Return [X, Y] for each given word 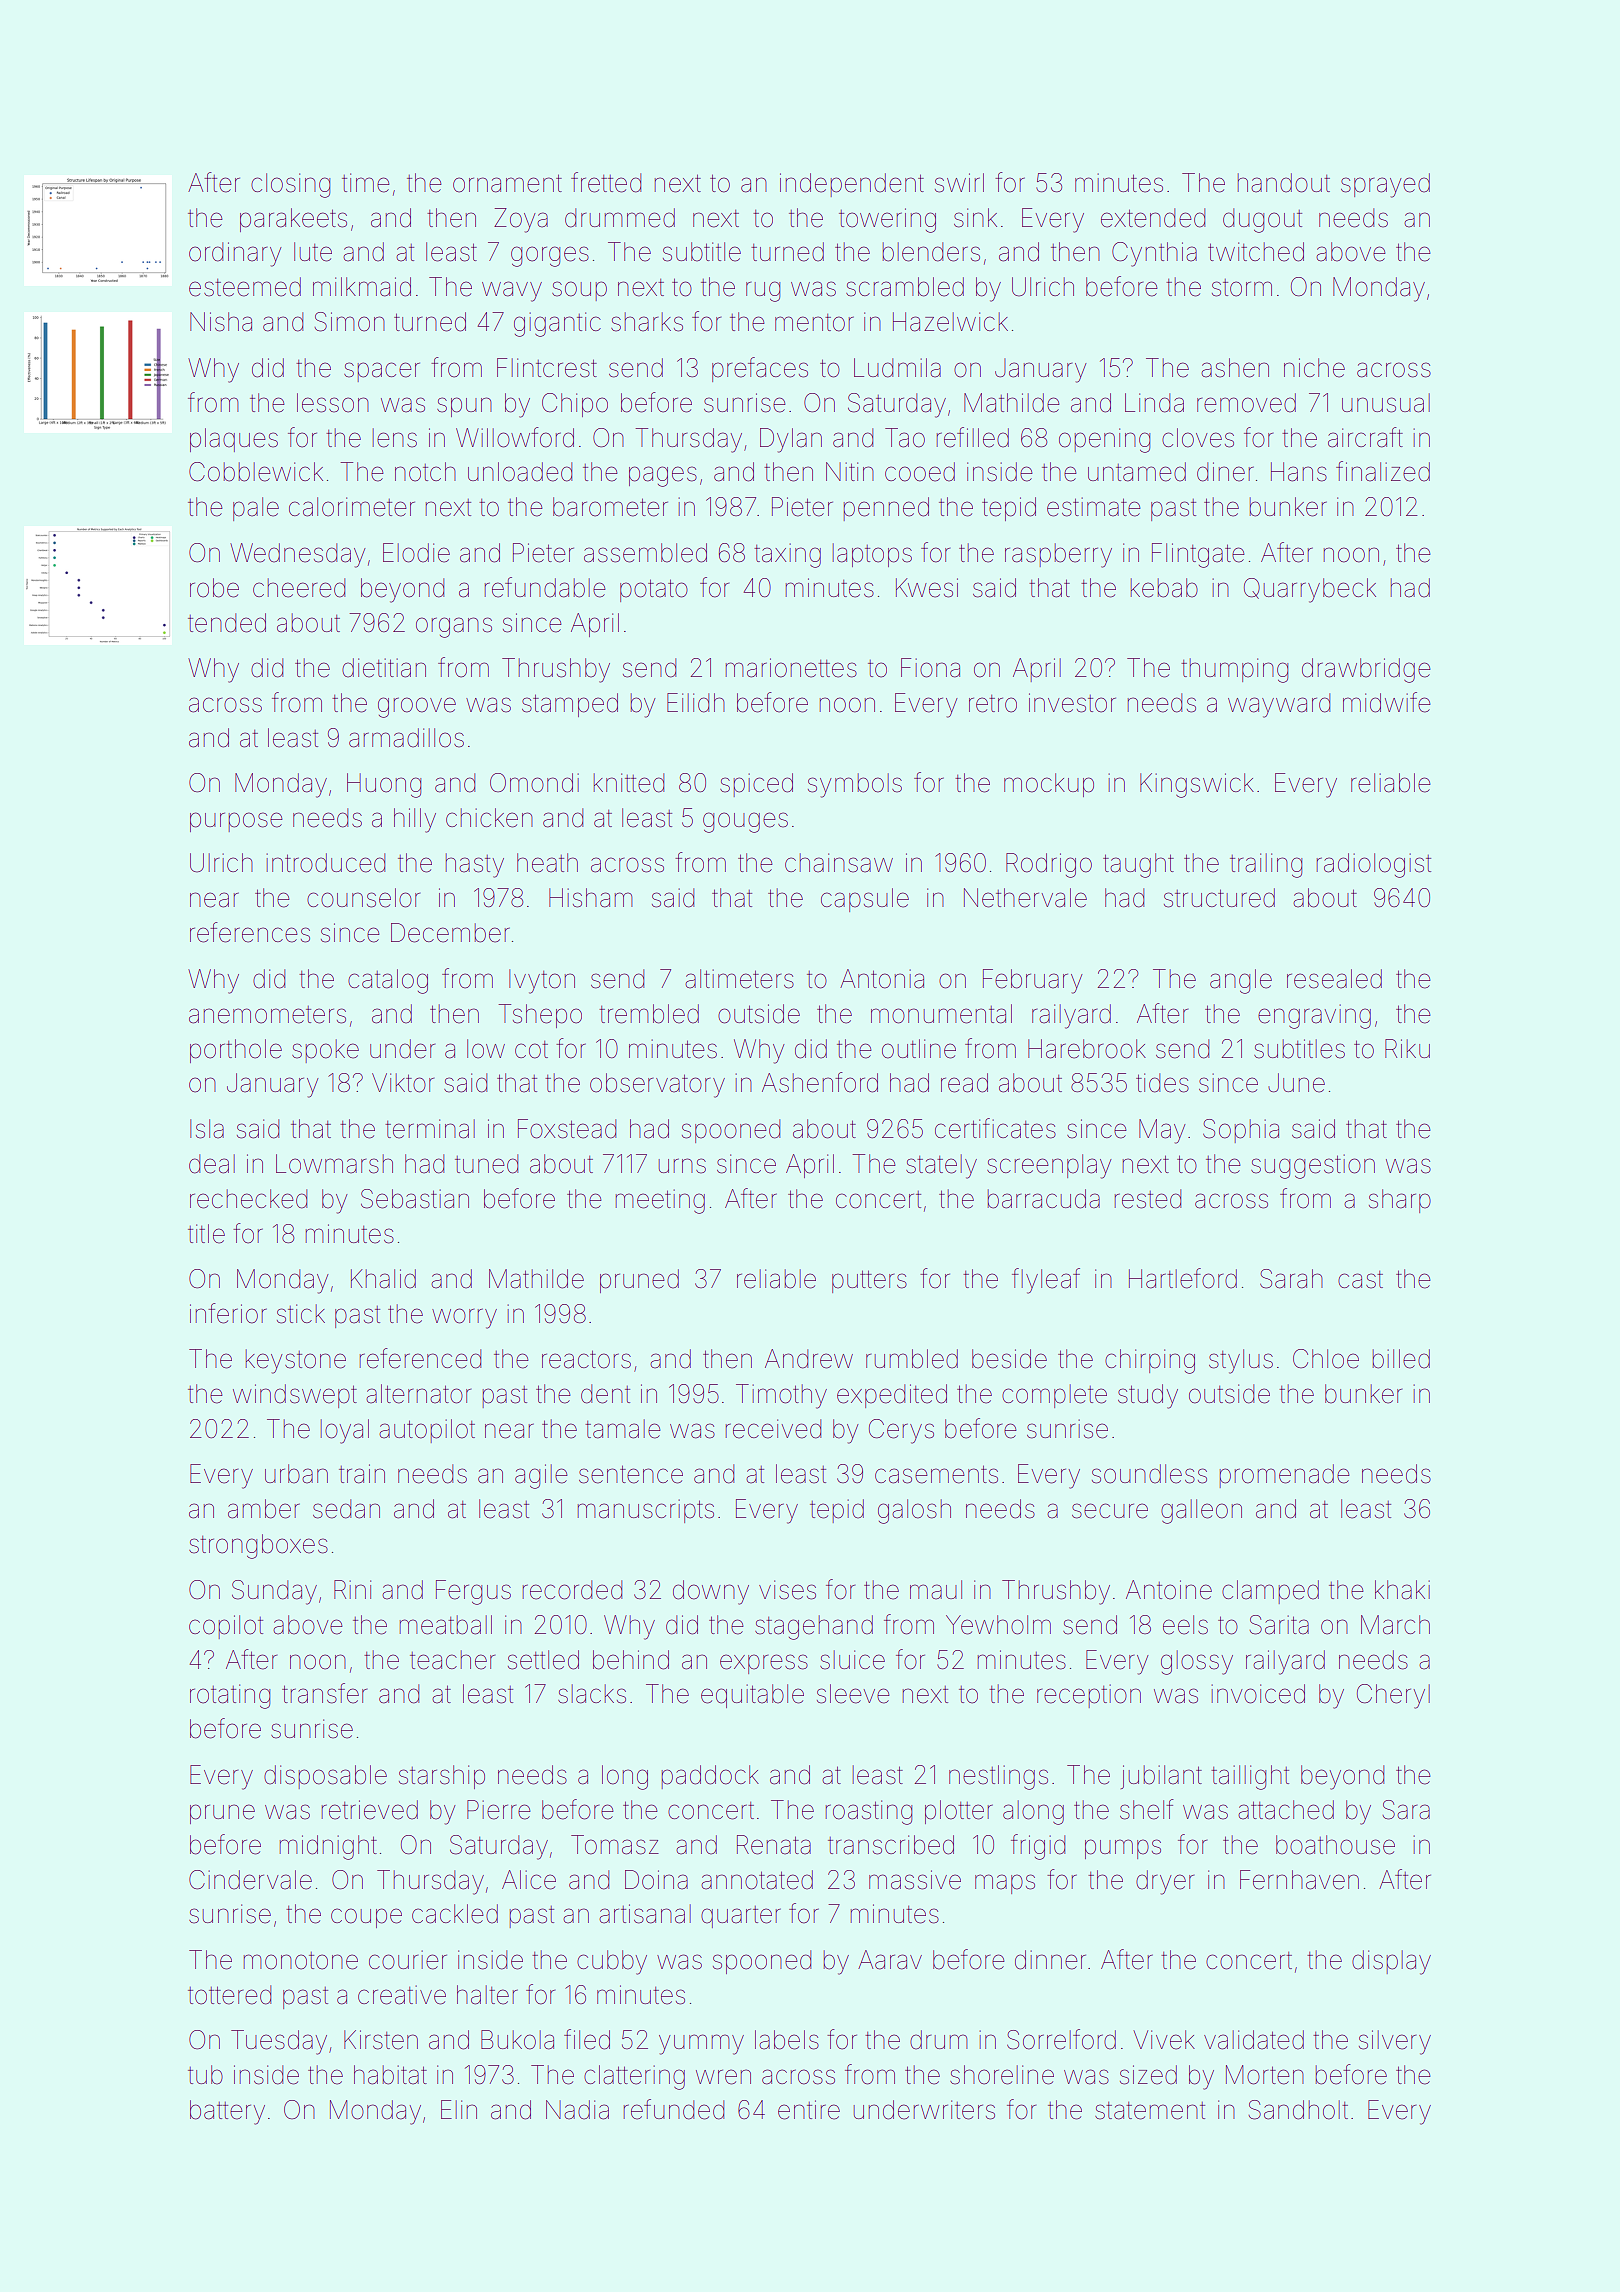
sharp [1400, 1201]
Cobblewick [256, 472]
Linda [1154, 403]
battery [227, 2112]
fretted [606, 182]
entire [809, 2110]
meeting [660, 1201]
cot [531, 1050]
